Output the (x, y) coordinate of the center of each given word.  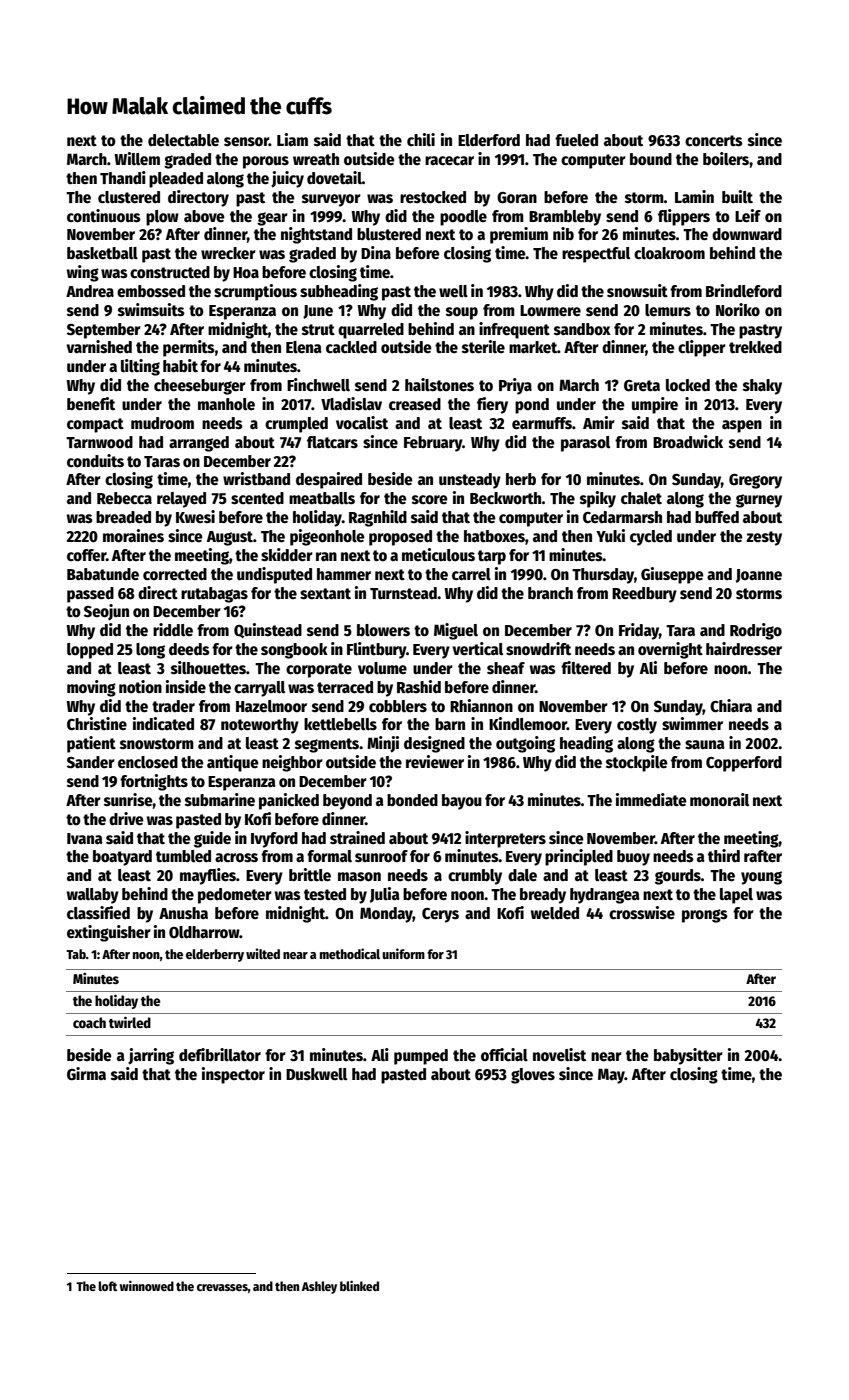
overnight (670, 650)
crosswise (642, 912)
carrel (471, 574)
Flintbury (377, 650)
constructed (170, 272)
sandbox (582, 329)
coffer (86, 555)
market (533, 347)
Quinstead (268, 630)
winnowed (147, 1286)
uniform (403, 953)
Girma (86, 1073)
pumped (421, 1057)
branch (550, 593)
